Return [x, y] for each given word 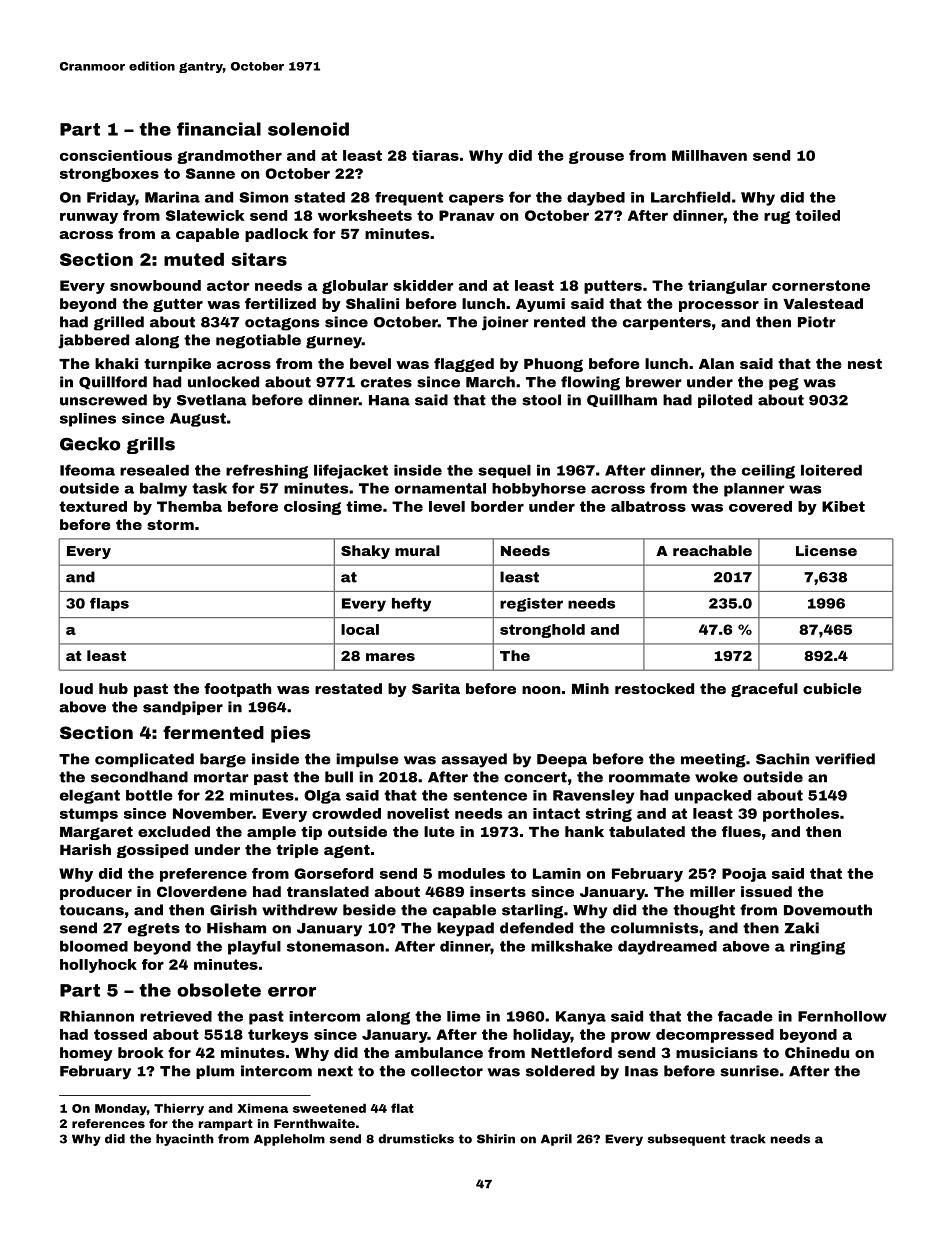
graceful [764, 690]
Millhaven [709, 155]
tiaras [435, 155]
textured [93, 506]
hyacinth [185, 1140]
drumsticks [416, 1139]
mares [390, 657]
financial [219, 129]
